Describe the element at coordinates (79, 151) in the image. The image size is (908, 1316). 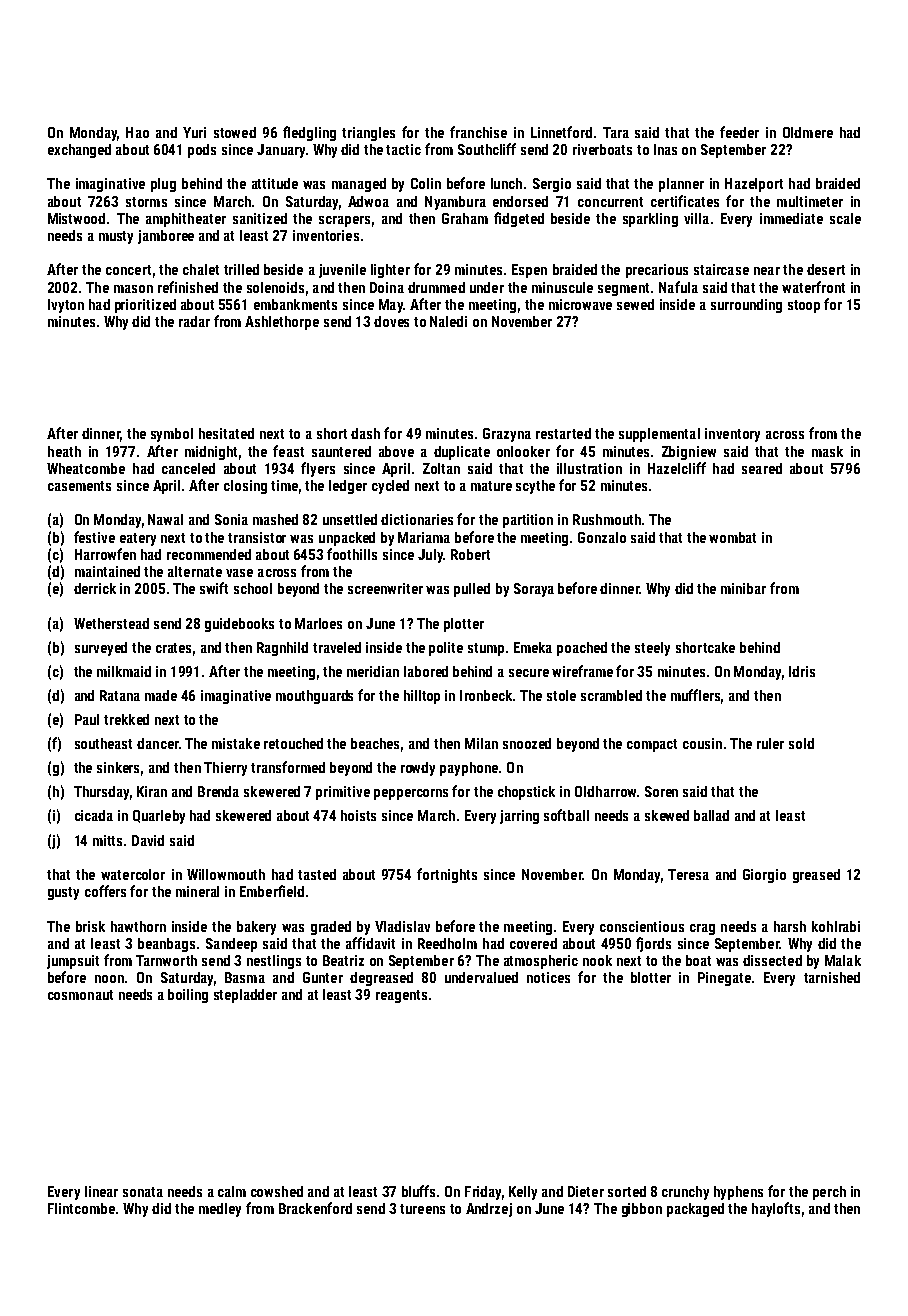
I see `exchanged` at that location.
